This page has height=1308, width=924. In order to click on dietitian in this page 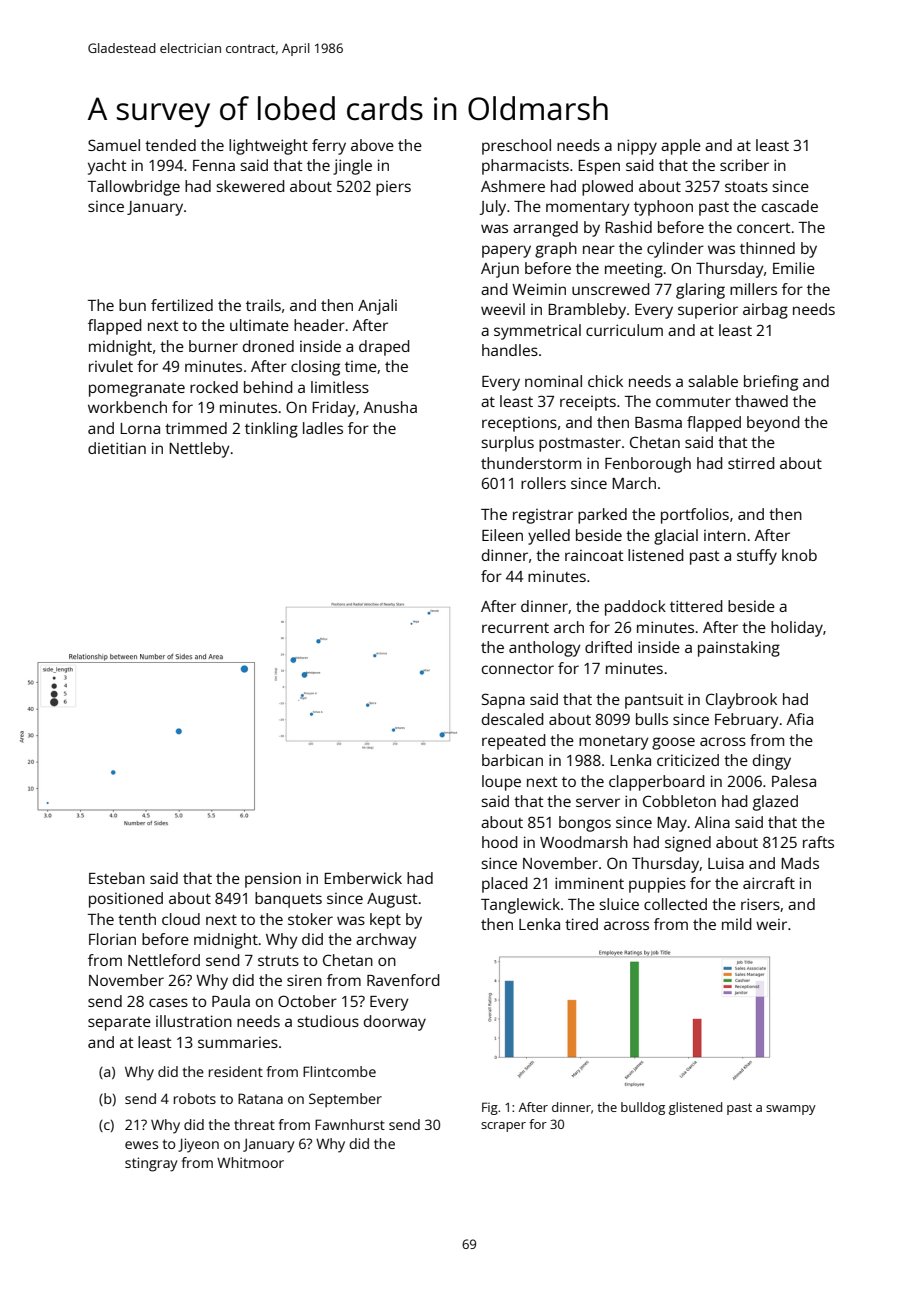, I will do `click(117, 448)`.
